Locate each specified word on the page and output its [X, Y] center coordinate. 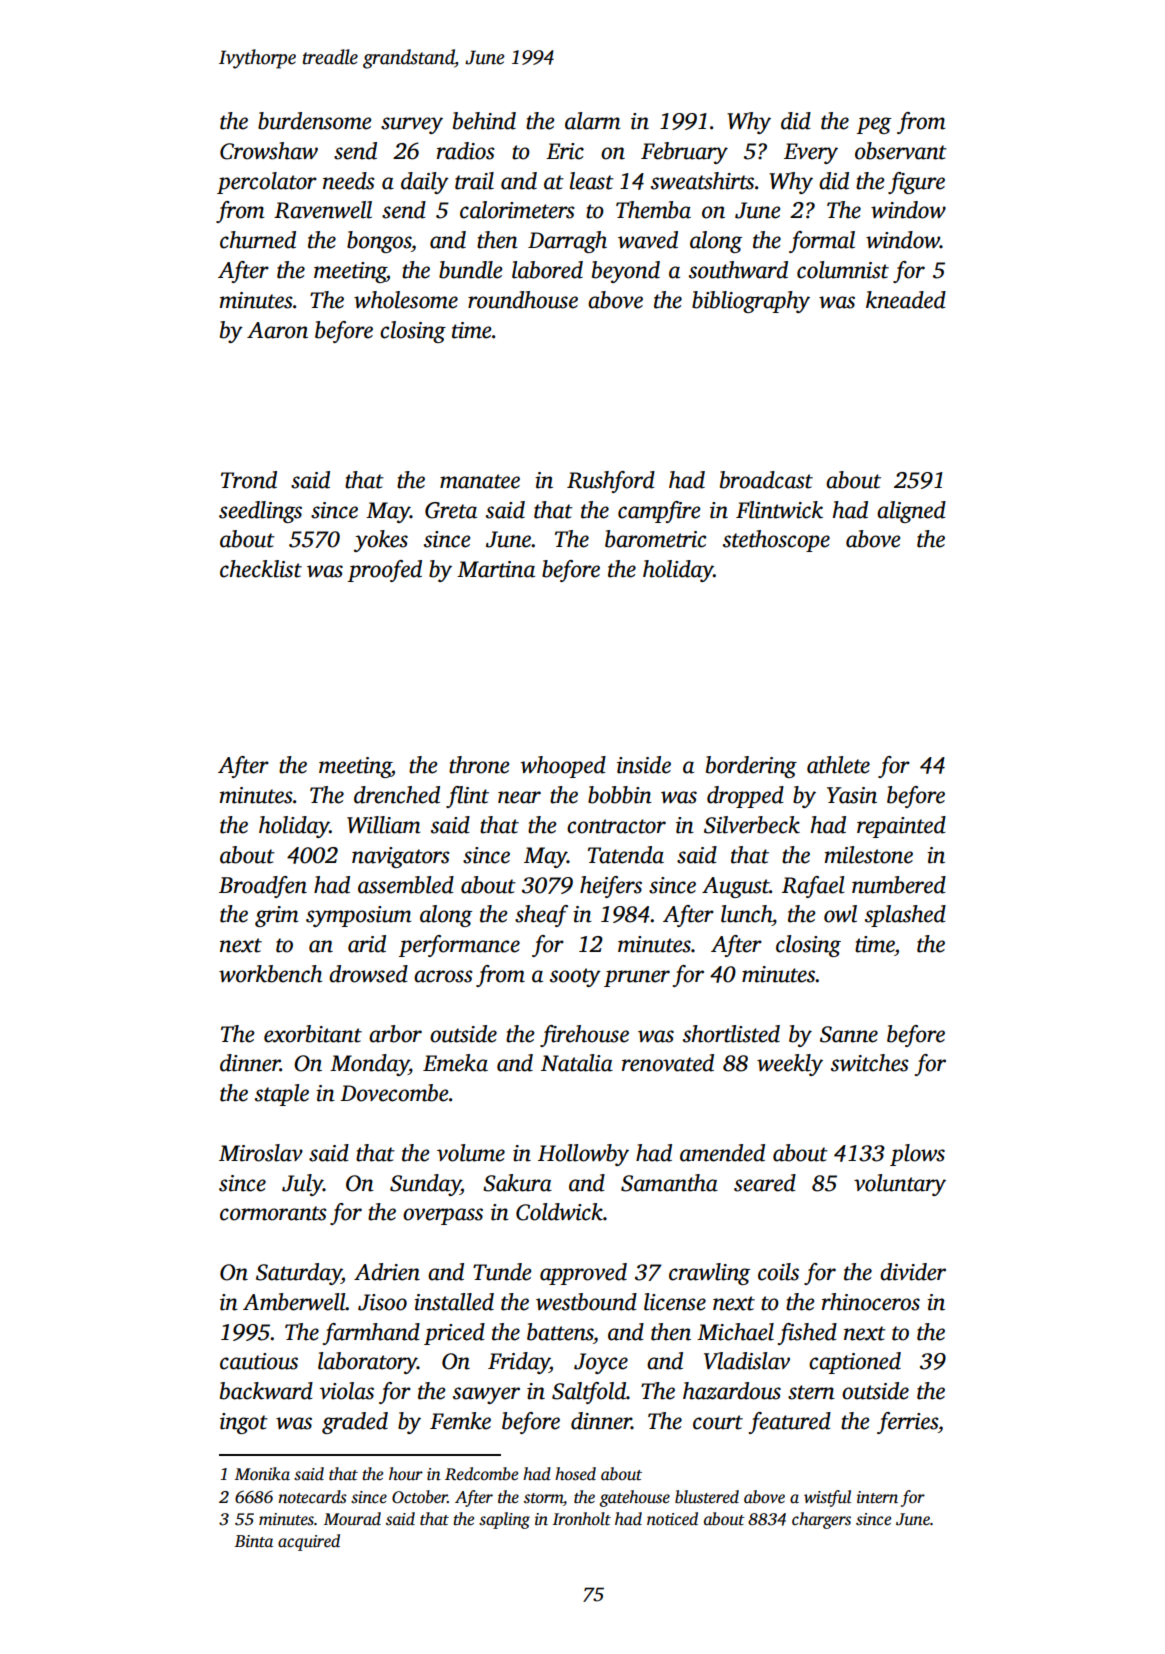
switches [870, 1063]
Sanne [849, 1034]
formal [822, 242]
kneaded [906, 300]
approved [583, 1274]
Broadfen [263, 887]
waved [648, 240]
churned [258, 240]
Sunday [425, 1185]
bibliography [751, 302]
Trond [249, 480]
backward [266, 1391]
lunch [746, 914]
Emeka [455, 1063]
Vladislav [747, 1361]
